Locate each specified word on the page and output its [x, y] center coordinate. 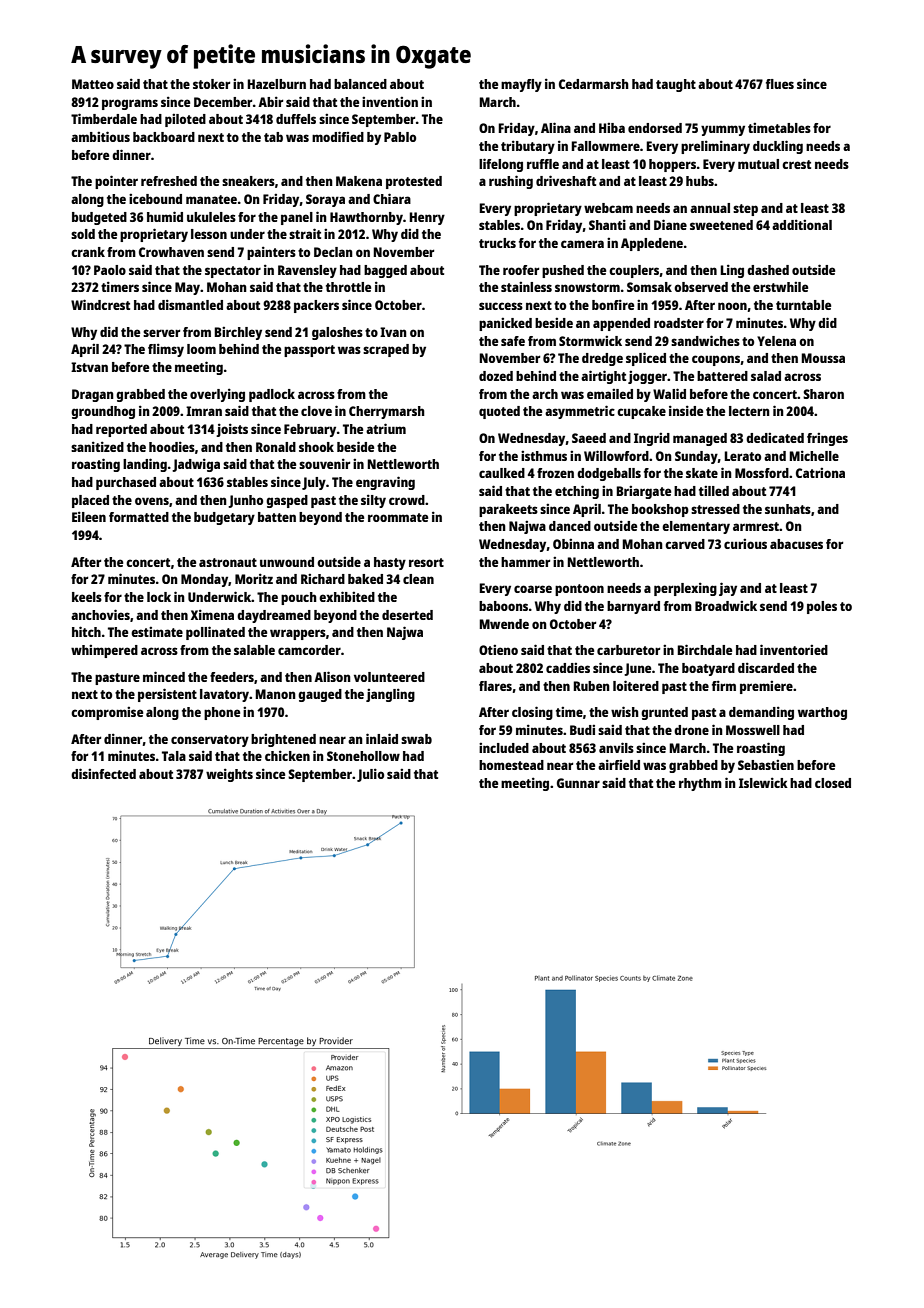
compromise [107, 713]
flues [780, 84]
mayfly [521, 85]
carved [685, 544]
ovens [152, 501]
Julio [370, 775]
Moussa [823, 358]
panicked [505, 324]
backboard [164, 137]
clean [418, 579]
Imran [204, 411]
